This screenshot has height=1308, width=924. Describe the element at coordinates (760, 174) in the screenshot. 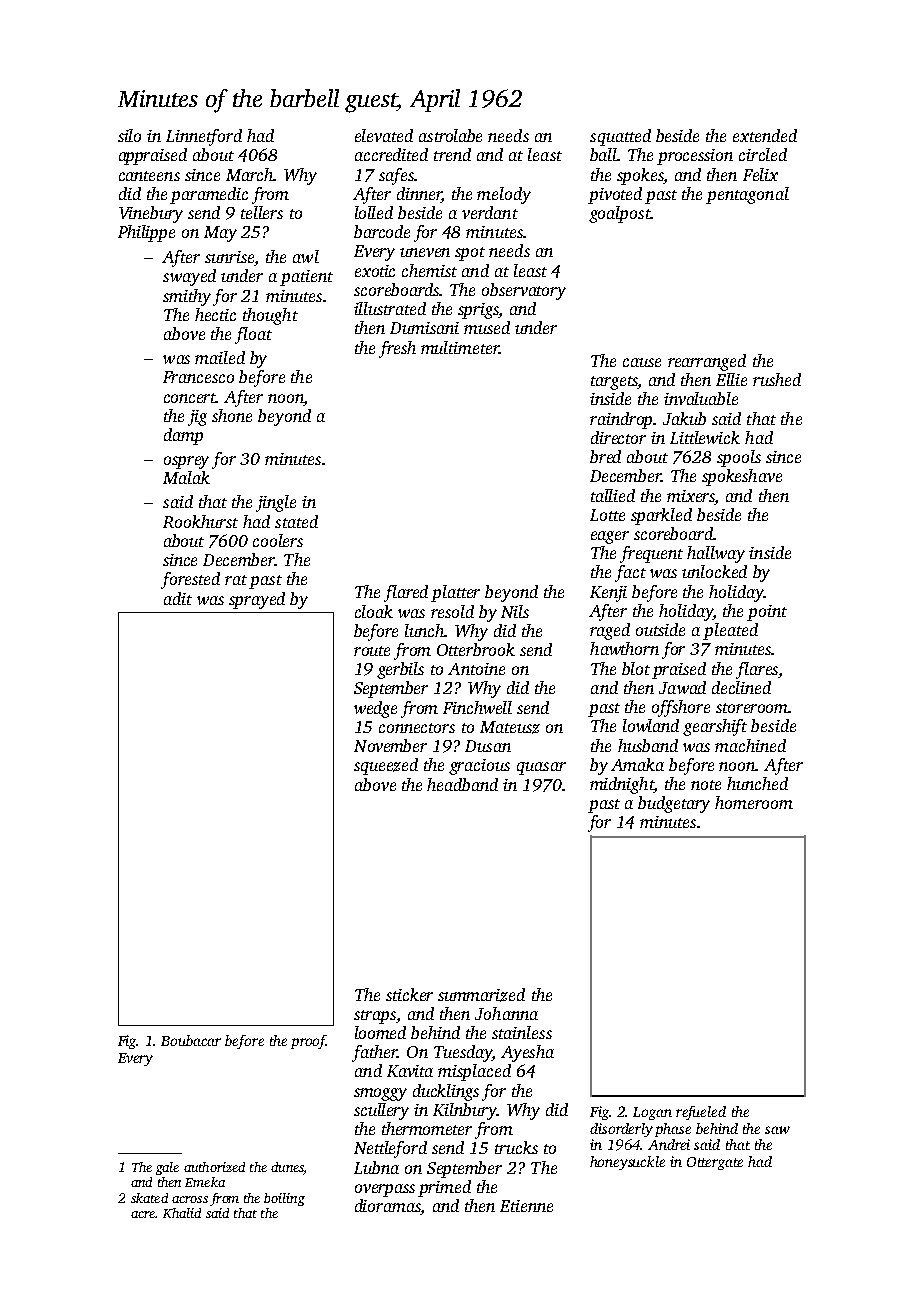

I see `Felix` at that location.
